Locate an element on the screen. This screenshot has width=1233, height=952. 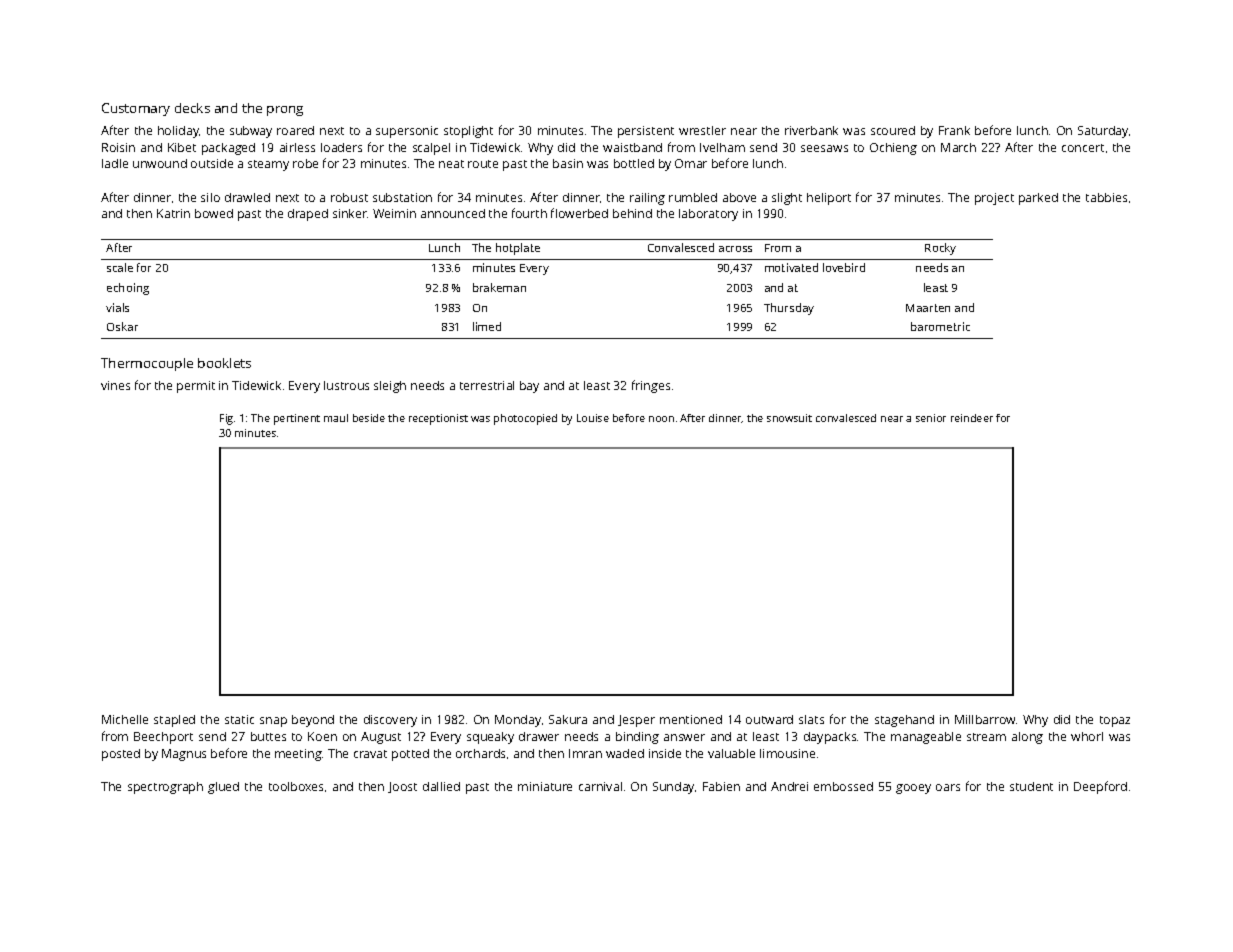
Maarten is located at coordinates (928, 308).
